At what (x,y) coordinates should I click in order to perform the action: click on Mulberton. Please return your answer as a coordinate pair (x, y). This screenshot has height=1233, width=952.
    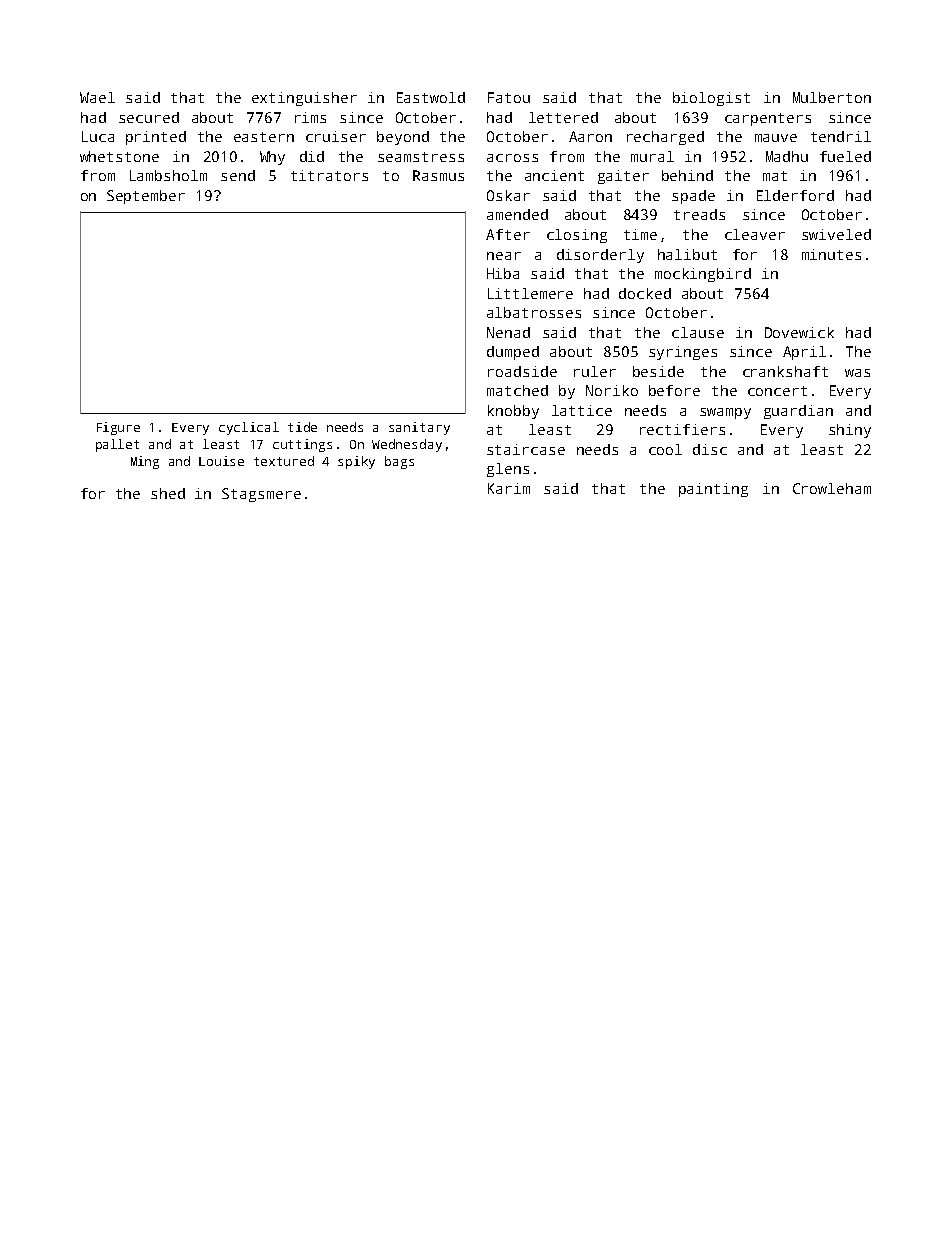
    Looking at the image, I should click on (832, 97).
